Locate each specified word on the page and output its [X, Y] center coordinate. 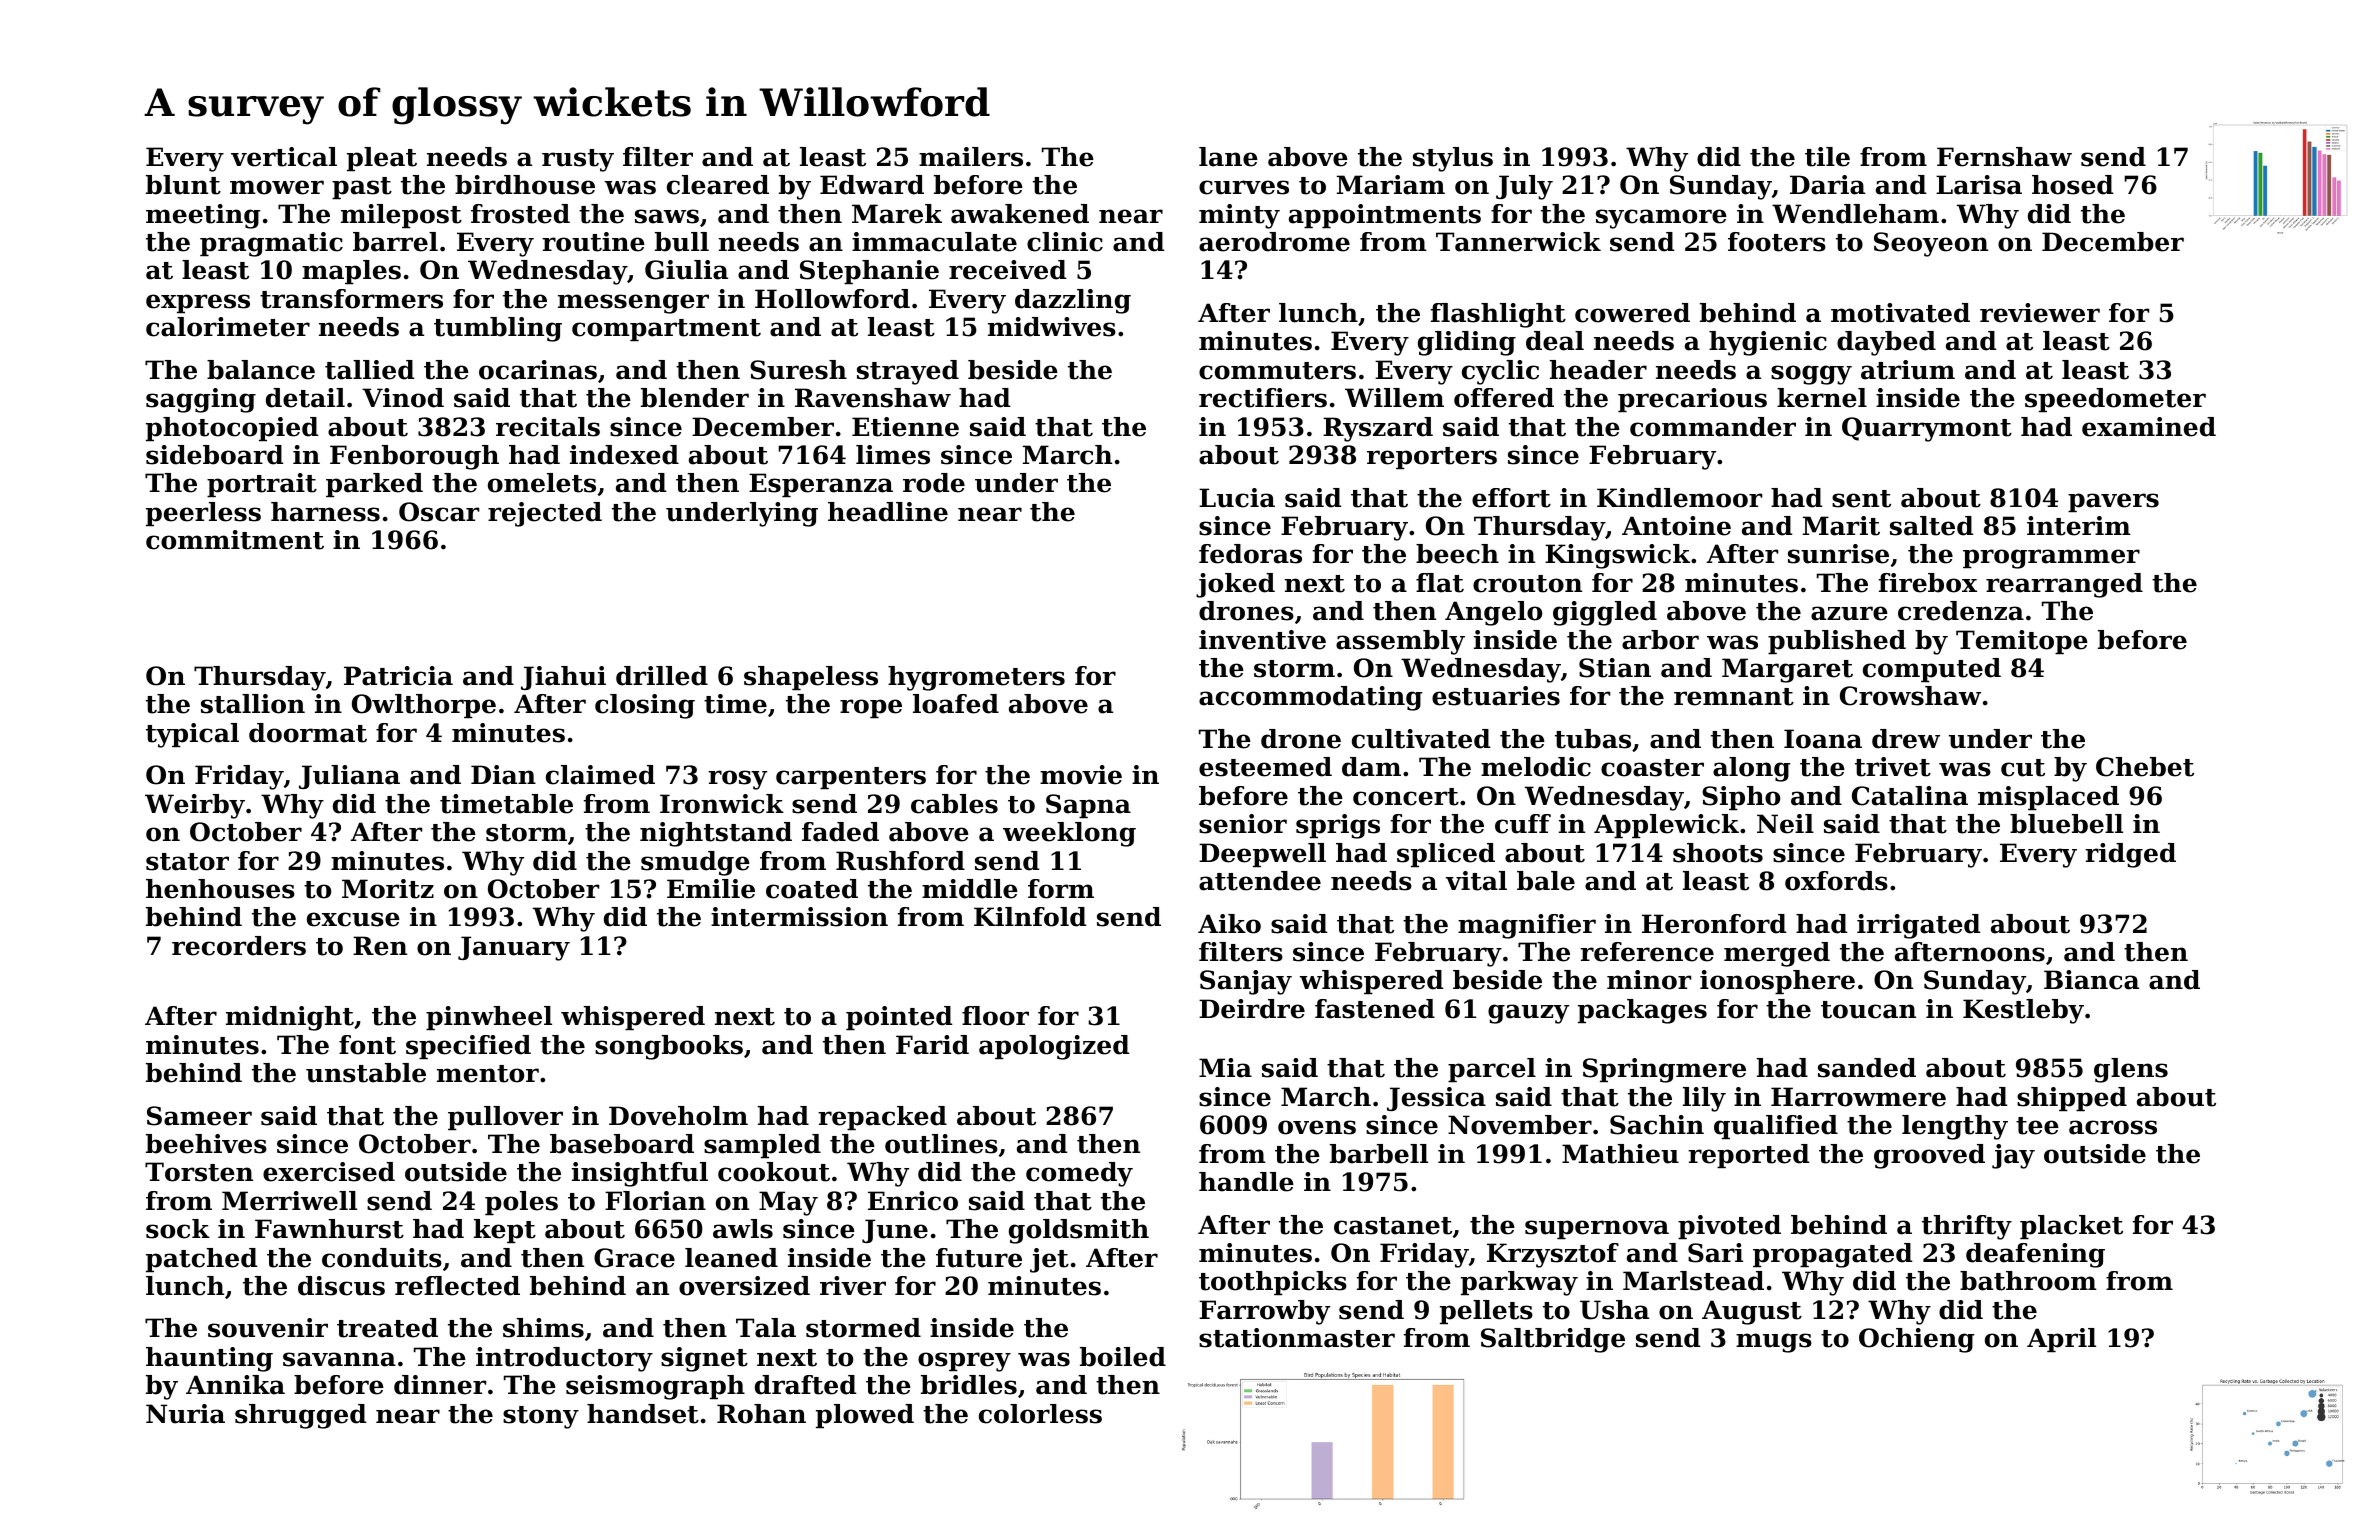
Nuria [185, 1414]
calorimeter [228, 327]
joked [1235, 585]
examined [2149, 427]
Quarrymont [1927, 429]
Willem [1394, 398]
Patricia [398, 676]
